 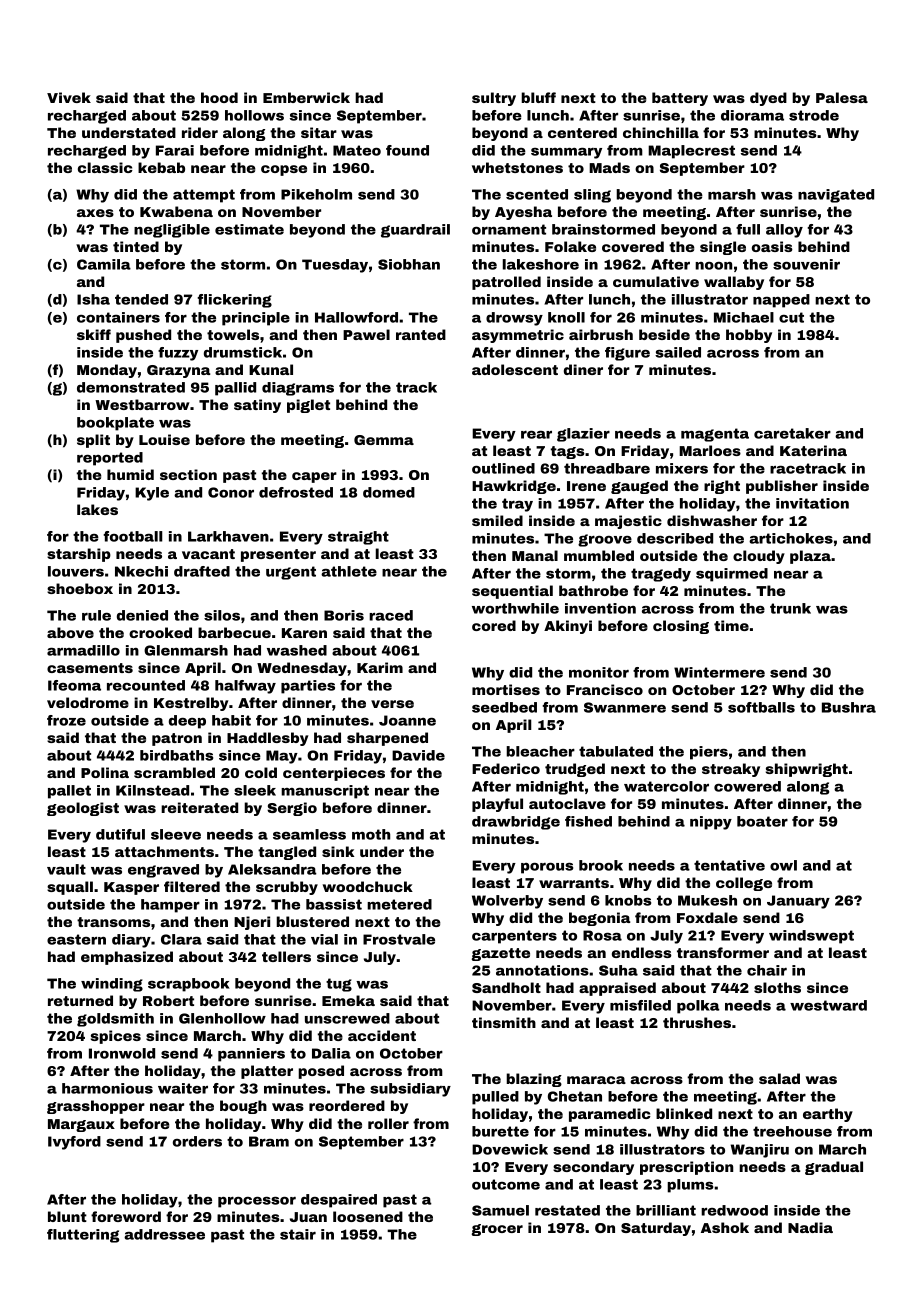 I want to click on fished, so click(x=588, y=821).
